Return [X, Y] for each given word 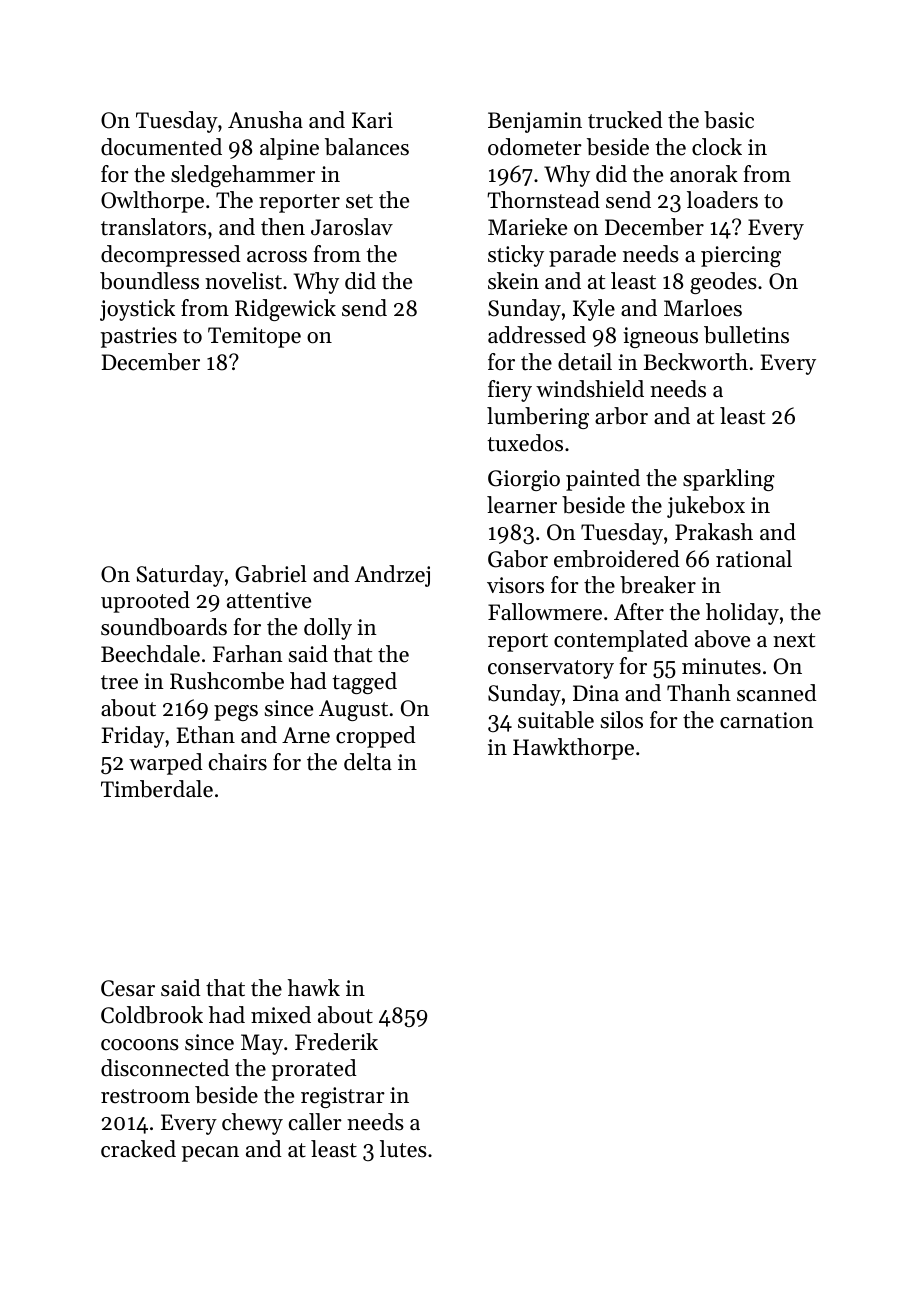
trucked [625, 120]
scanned [777, 693]
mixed [281, 1015]
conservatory [551, 669]
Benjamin [535, 122]
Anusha [265, 120]
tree [119, 682]
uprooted [145, 602]
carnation [767, 720]
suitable [556, 720]
